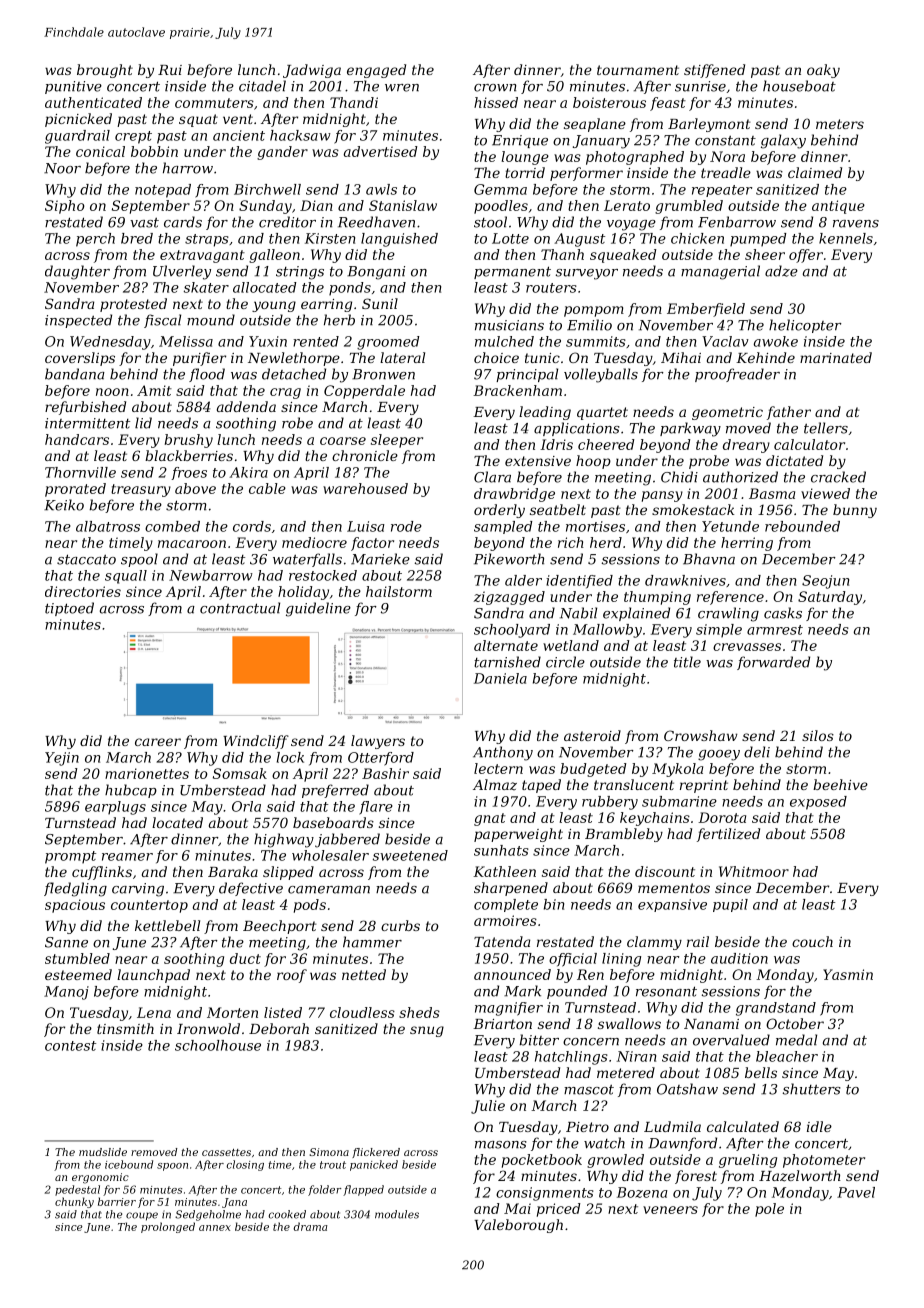 The width and height of the screenshot is (924, 1308). Describe the element at coordinates (105, 71) in the screenshot. I see `brought` at that location.
